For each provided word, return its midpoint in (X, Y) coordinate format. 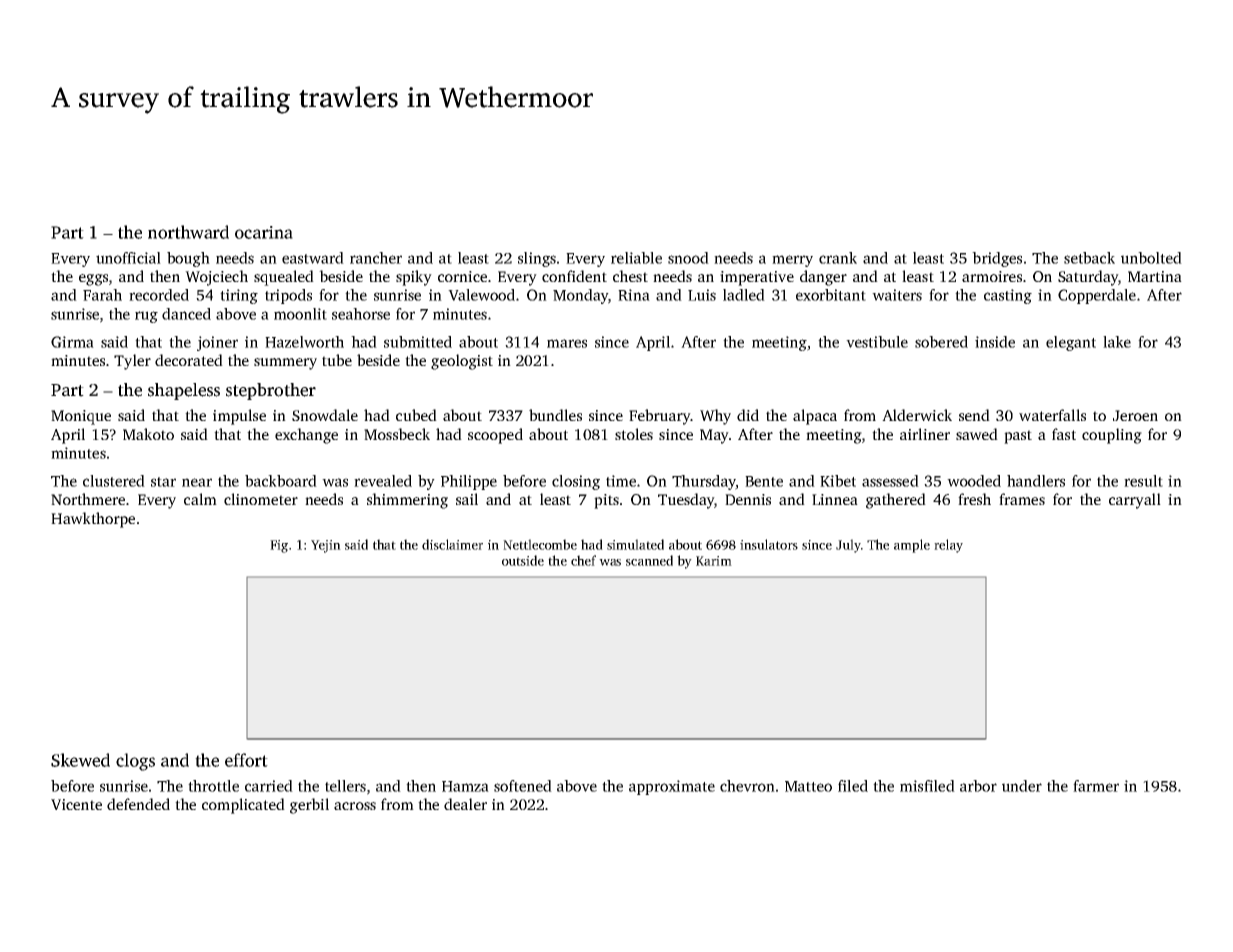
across (355, 806)
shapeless (184, 391)
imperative (757, 278)
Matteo (808, 786)
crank (838, 258)
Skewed (80, 760)
